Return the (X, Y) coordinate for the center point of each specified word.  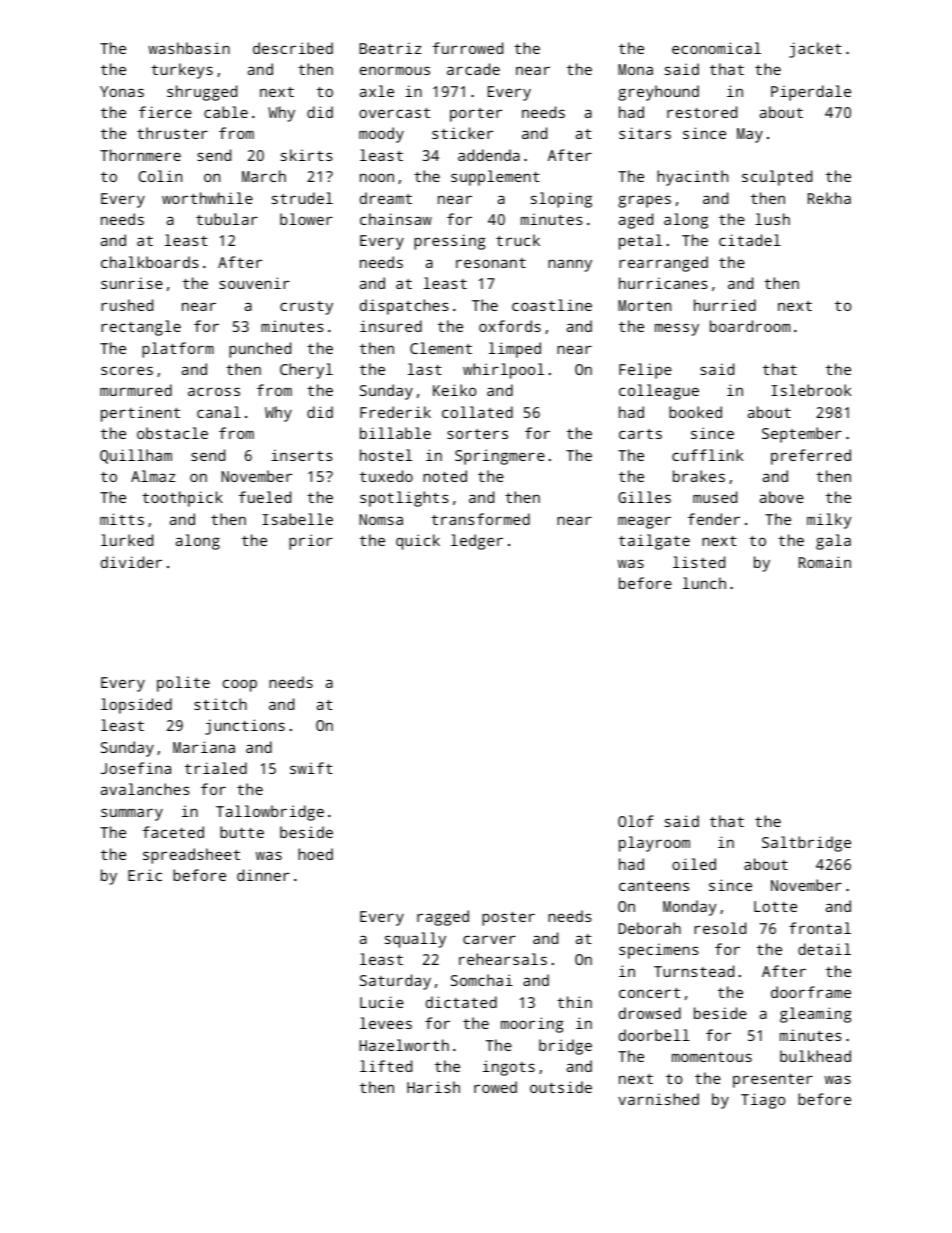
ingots (509, 1068)
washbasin (189, 48)
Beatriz (390, 48)
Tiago (763, 1101)
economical (716, 48)
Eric (145, 875)
